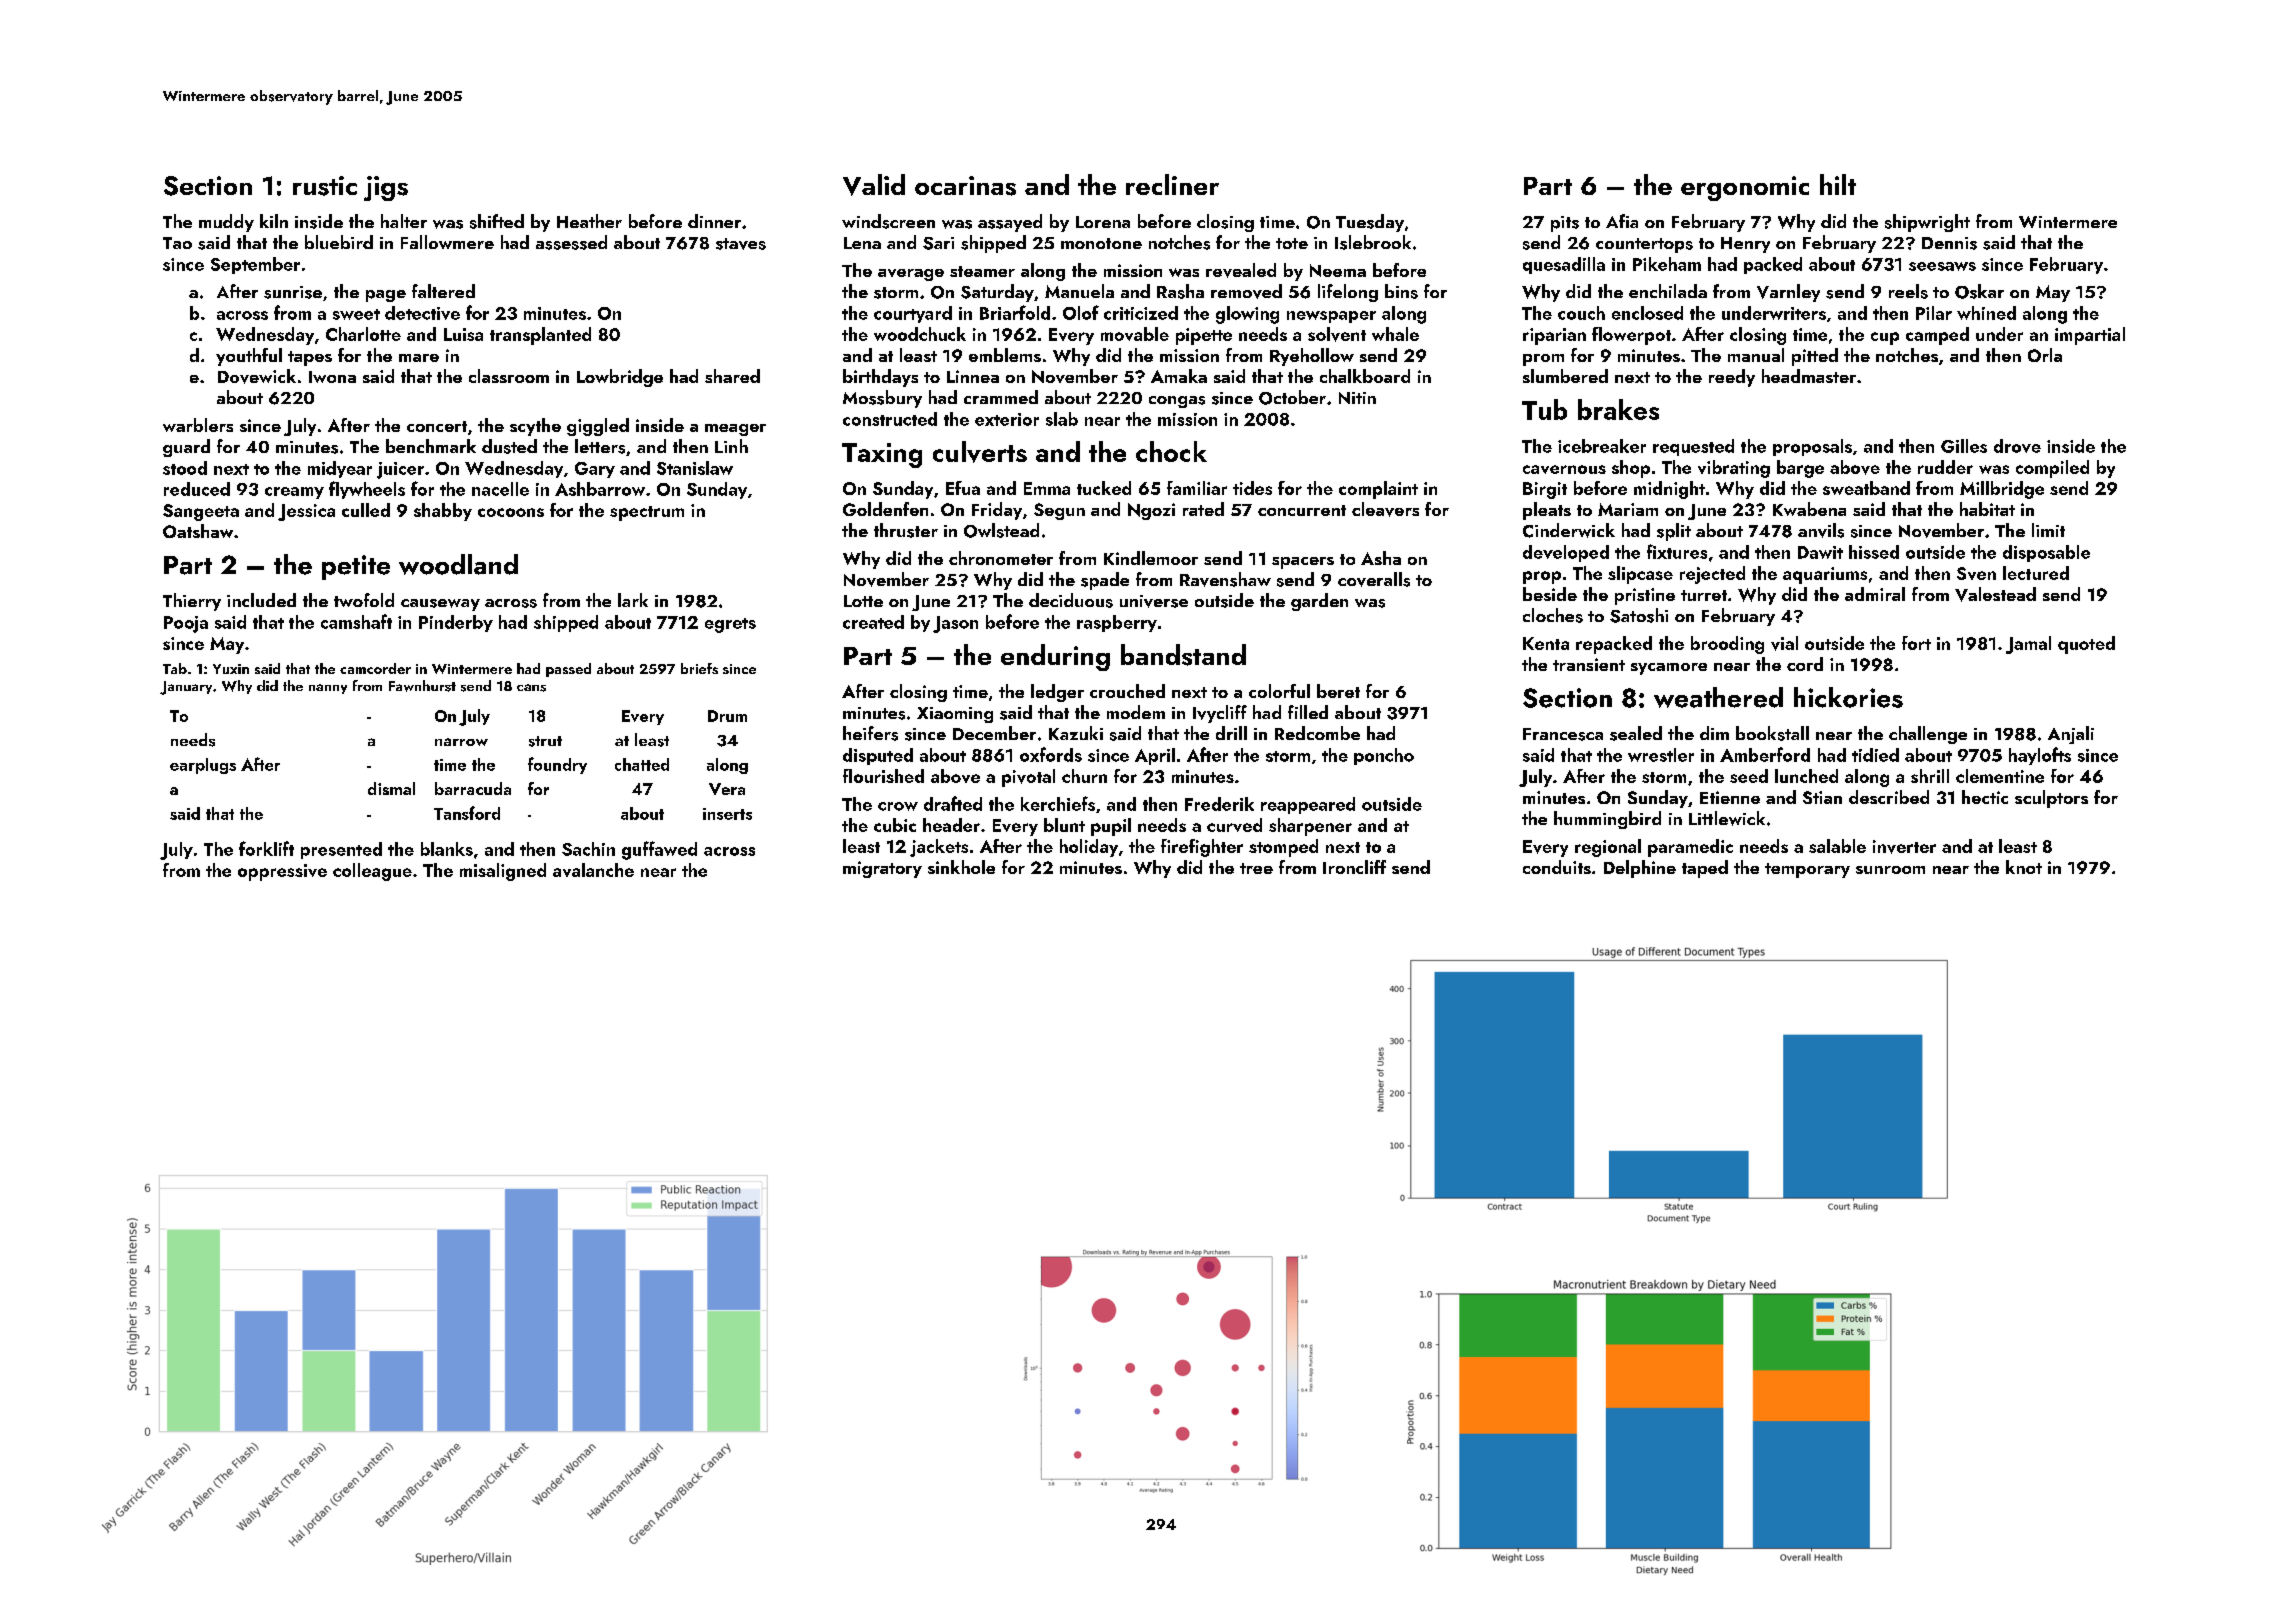  Describe the element at coordinates (895, 825) in the image. I see `cubic` at that location.
